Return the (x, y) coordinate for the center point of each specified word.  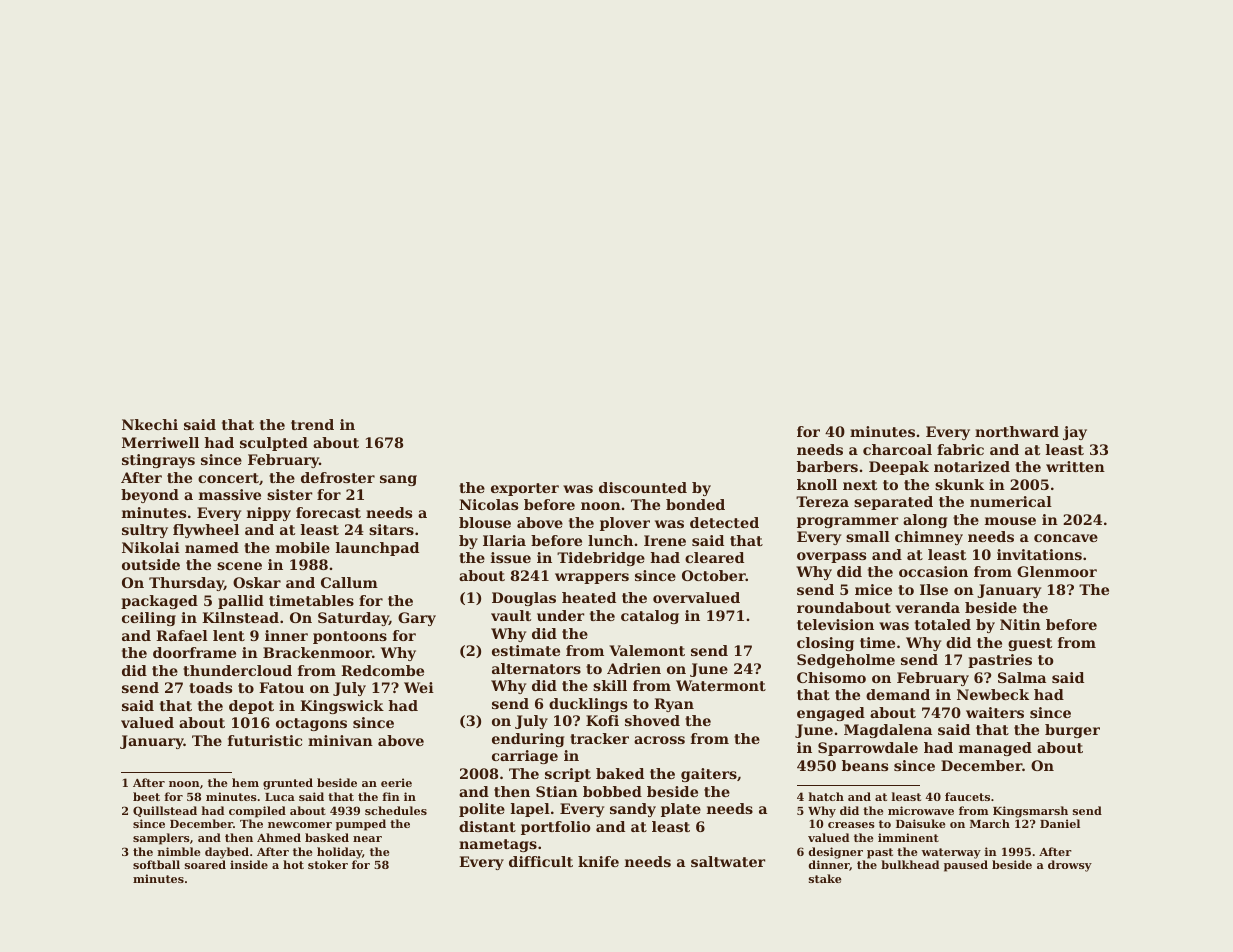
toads (210, 687)
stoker (328, 864)
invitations (1039, 554)
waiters (995, 712)
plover (625, 524)
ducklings (588, 705)
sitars (391, 529)
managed (995, 749)
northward (1017, 431)
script (568, 775)
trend (312, 424)
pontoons (350, 637)
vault (511, 615)
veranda (928, 607)
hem (245, 782)
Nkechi (150, 424)
